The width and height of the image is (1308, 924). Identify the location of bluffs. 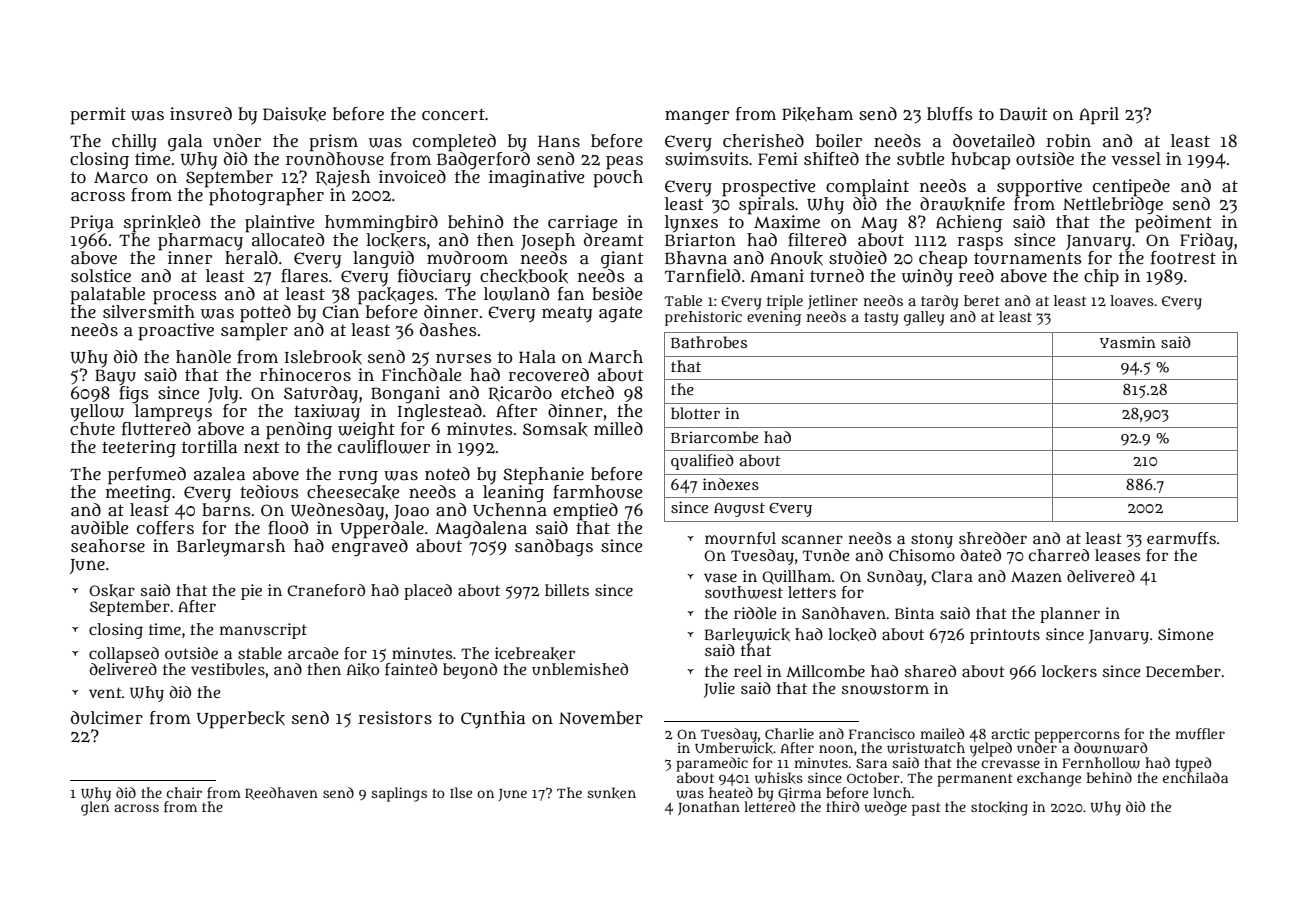
(950, 114).
